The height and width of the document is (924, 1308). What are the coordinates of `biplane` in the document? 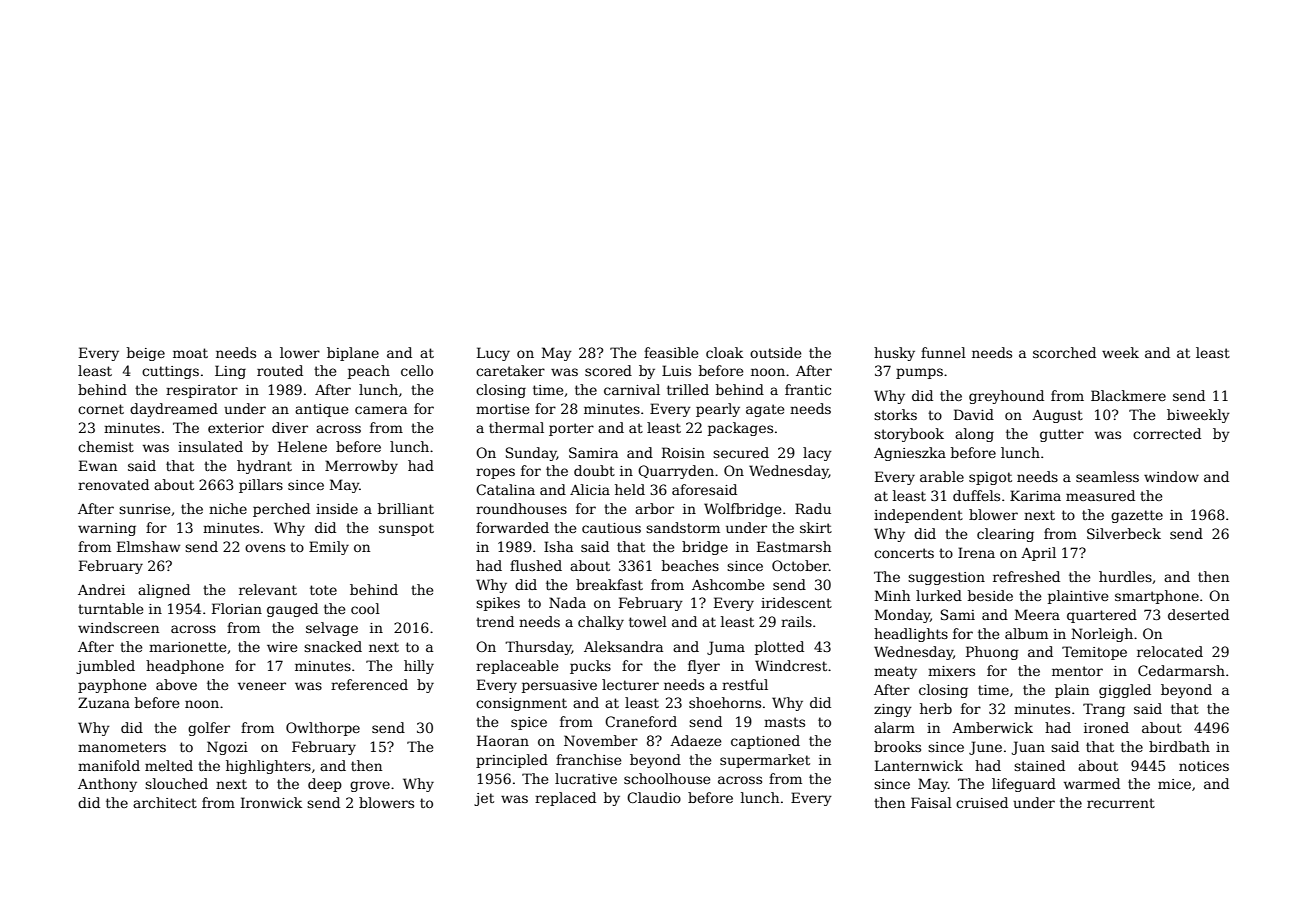 It's located at (353, 354).
